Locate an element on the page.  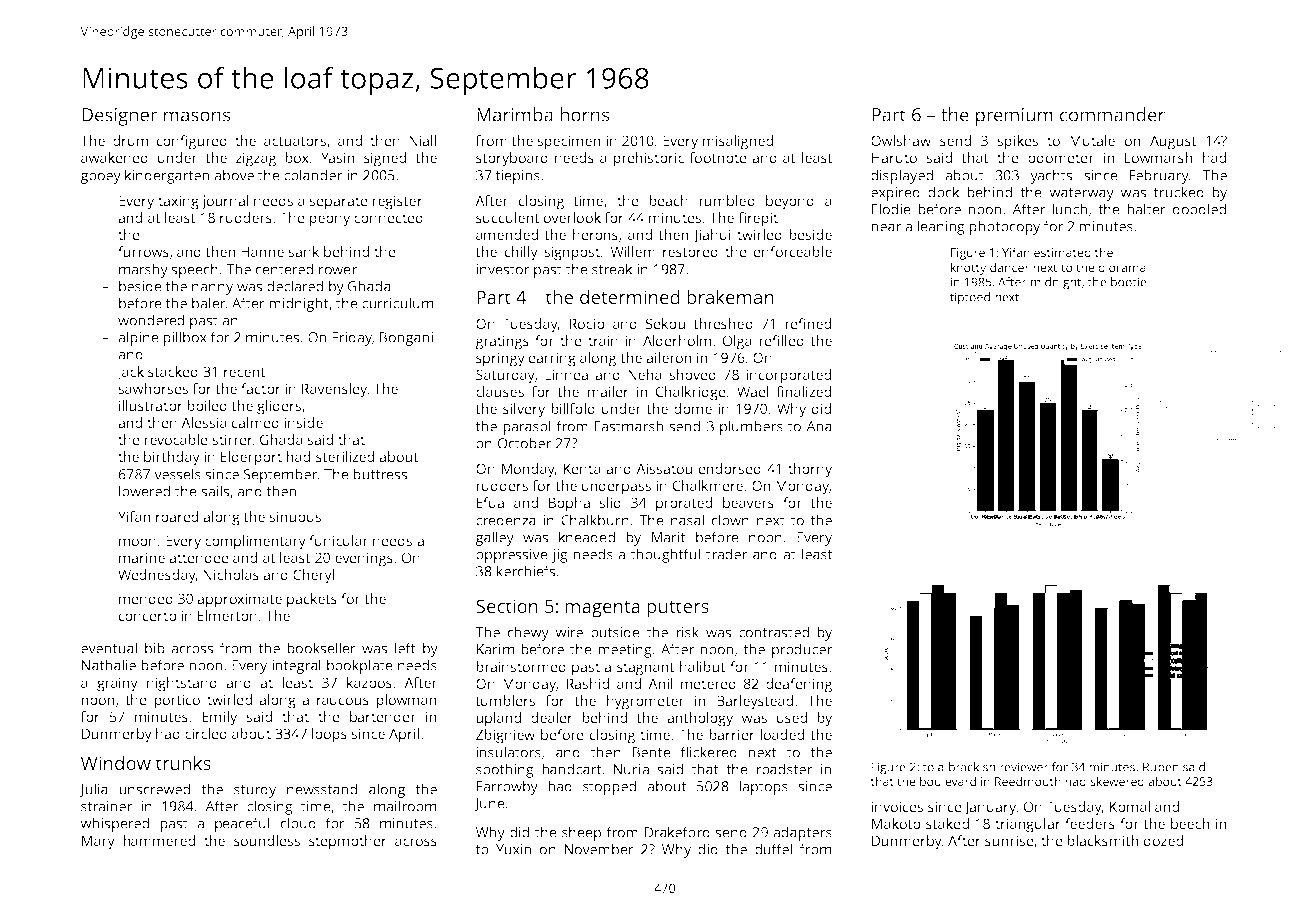
misaligned is located at coordinates (737, 142).
